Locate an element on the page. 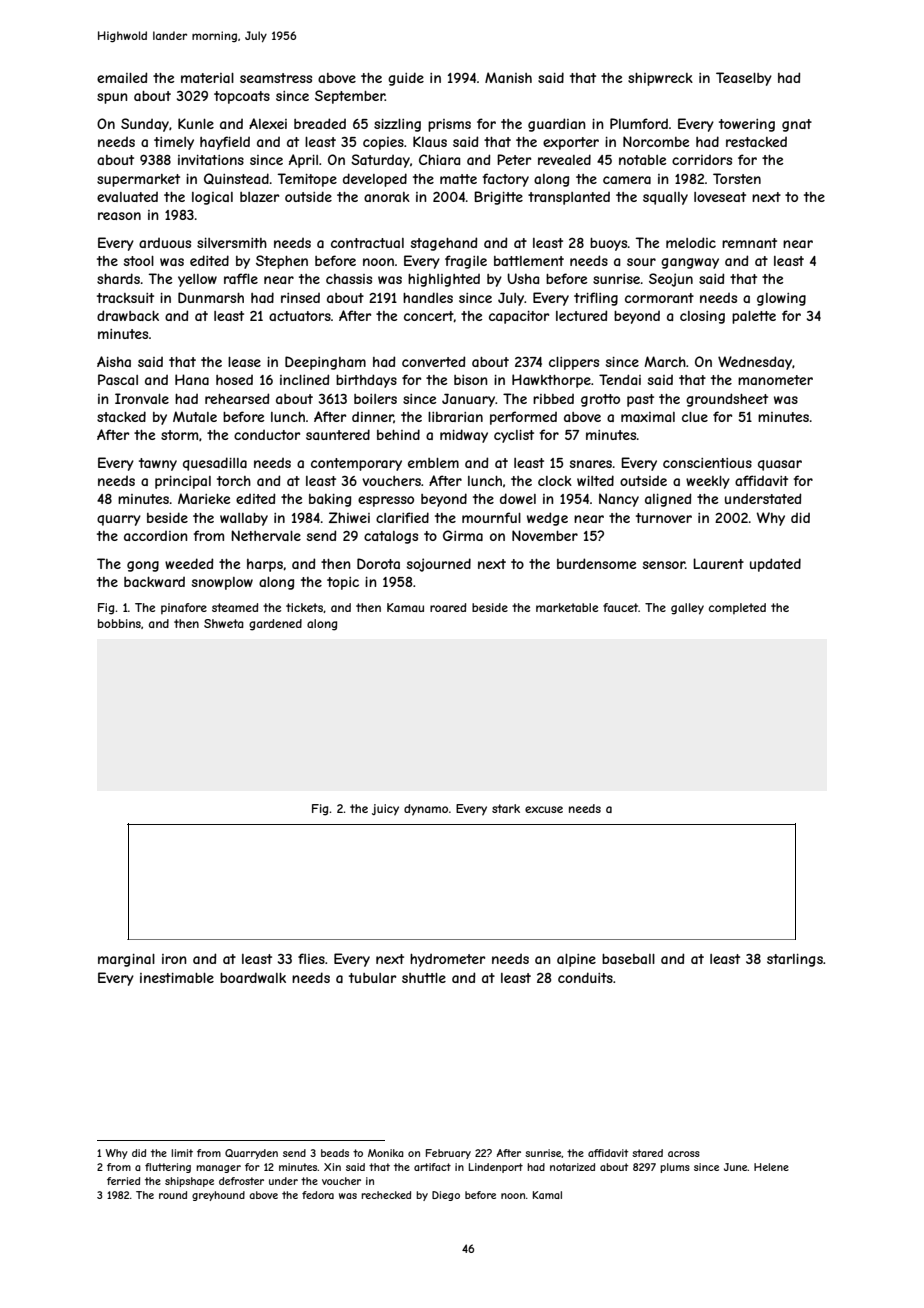  topcoats is located at coordinates (242, 97).
